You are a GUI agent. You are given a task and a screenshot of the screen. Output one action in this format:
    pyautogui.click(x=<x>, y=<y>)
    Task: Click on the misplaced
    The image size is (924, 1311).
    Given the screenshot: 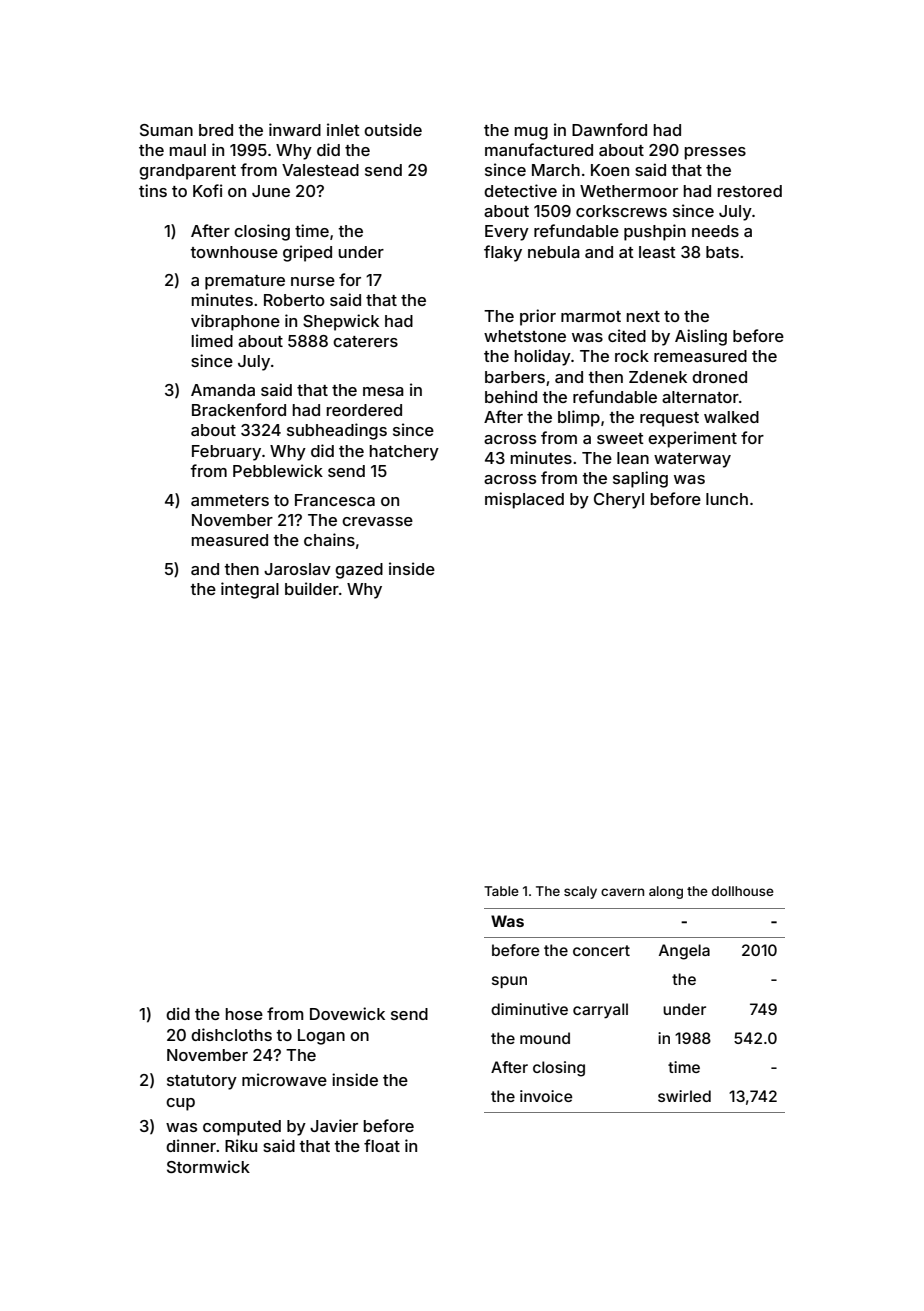 What is the action you would take?
    pyautogui.click(x=524, y=500)
